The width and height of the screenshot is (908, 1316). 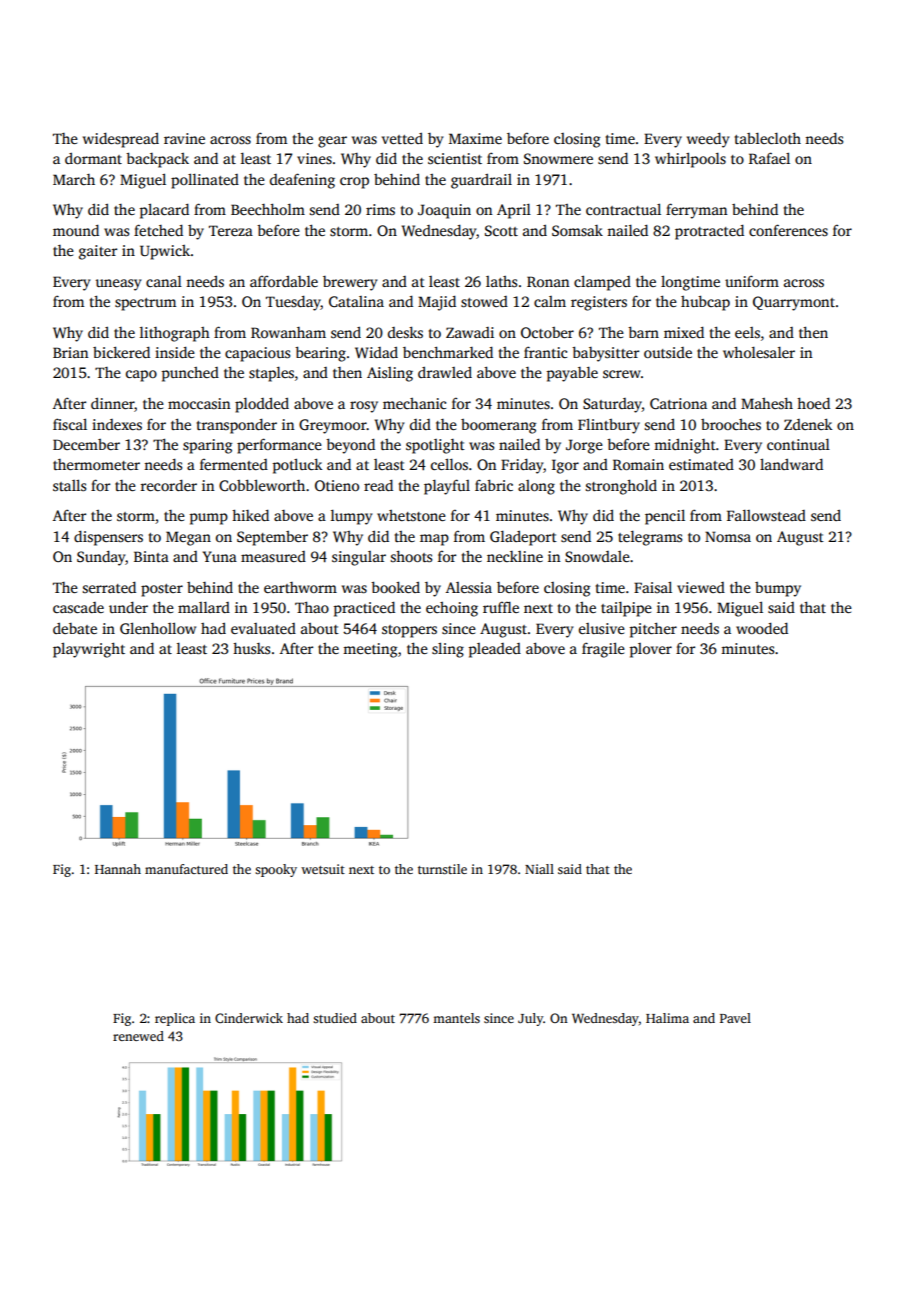 I want to click on playful, so click(x=447, y=487).
